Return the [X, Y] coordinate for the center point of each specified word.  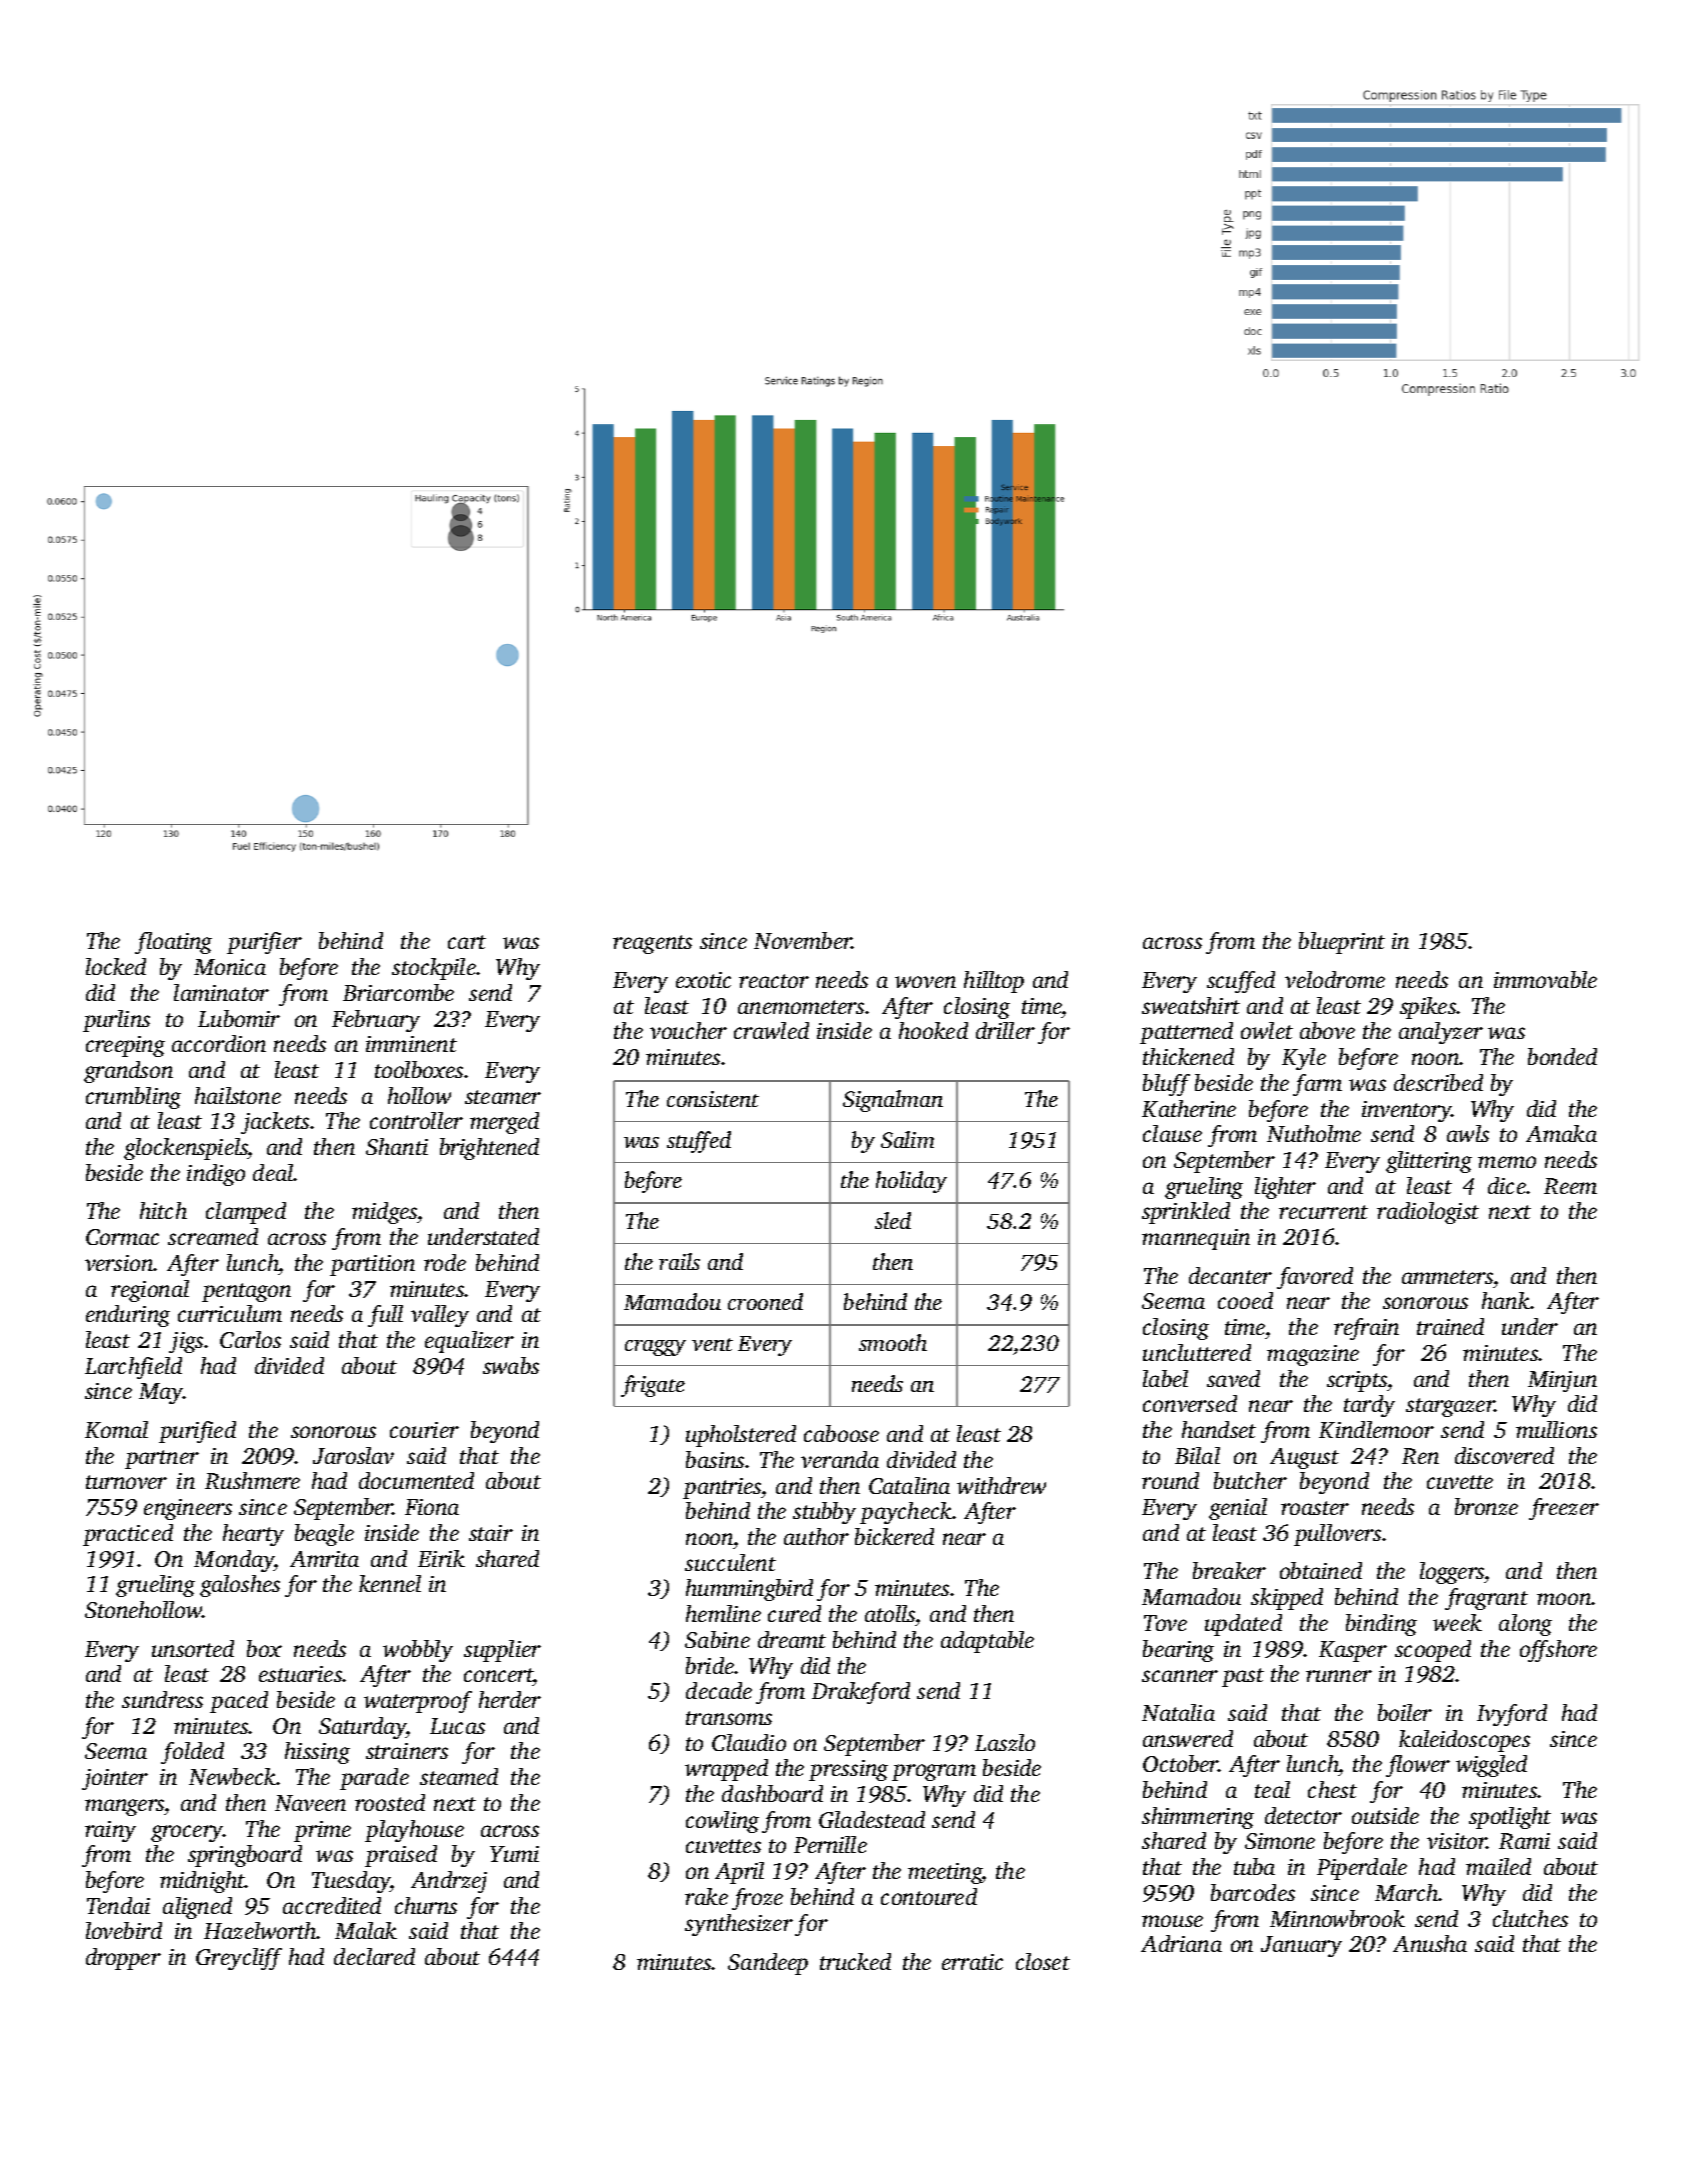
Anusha [1430, 1943]
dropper [123, 1959]
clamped [246, 1213]
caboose [841, 1433]
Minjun [1562, 1381]
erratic [972, 1962]
